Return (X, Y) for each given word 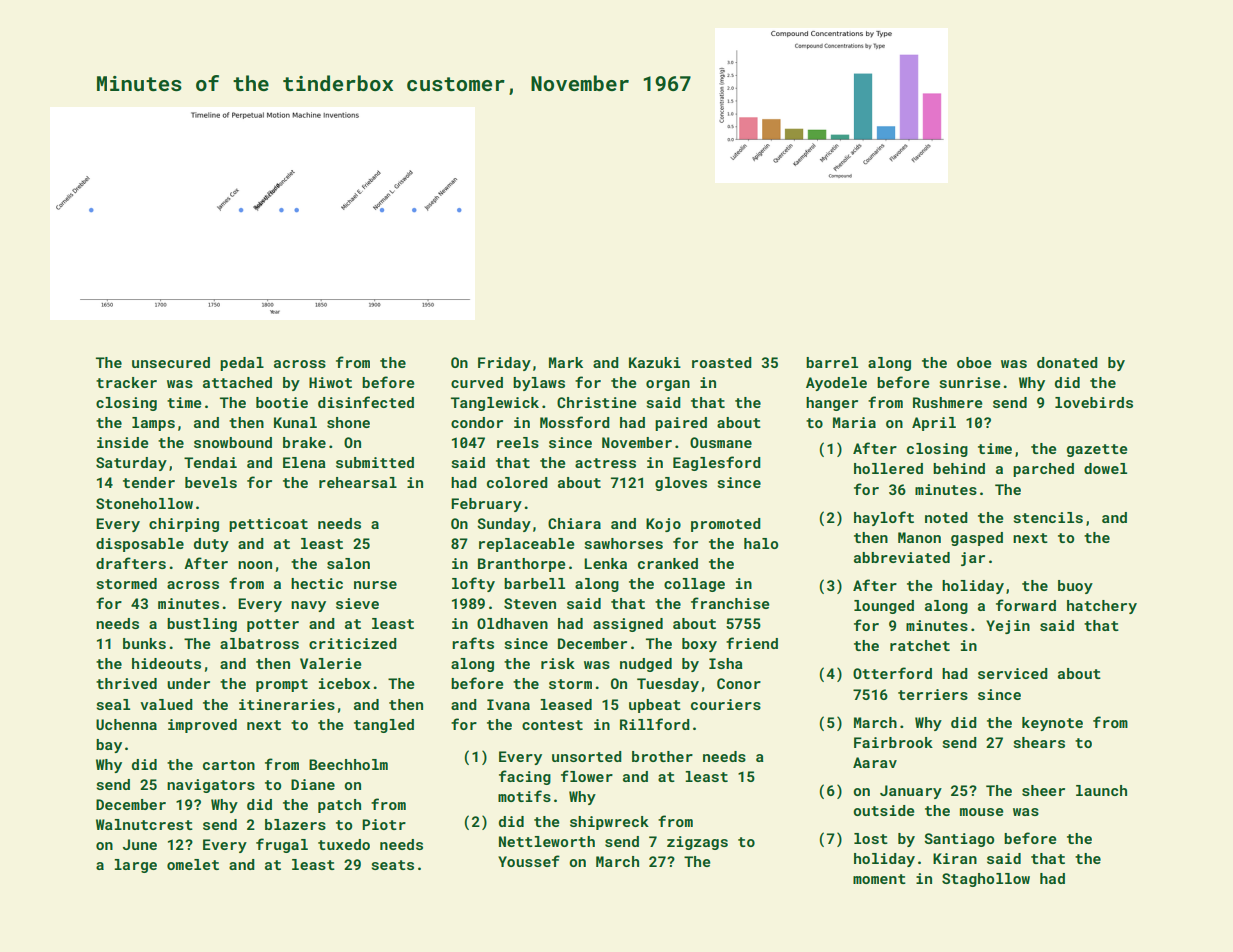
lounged (884, 607)
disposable (140, 545)
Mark (566, 362)
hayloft (884, 518)
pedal (242, 364)
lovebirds (1094, 402)
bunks (144, 643)
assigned (628, 625)
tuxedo (344, 844)
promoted (726, 525)
